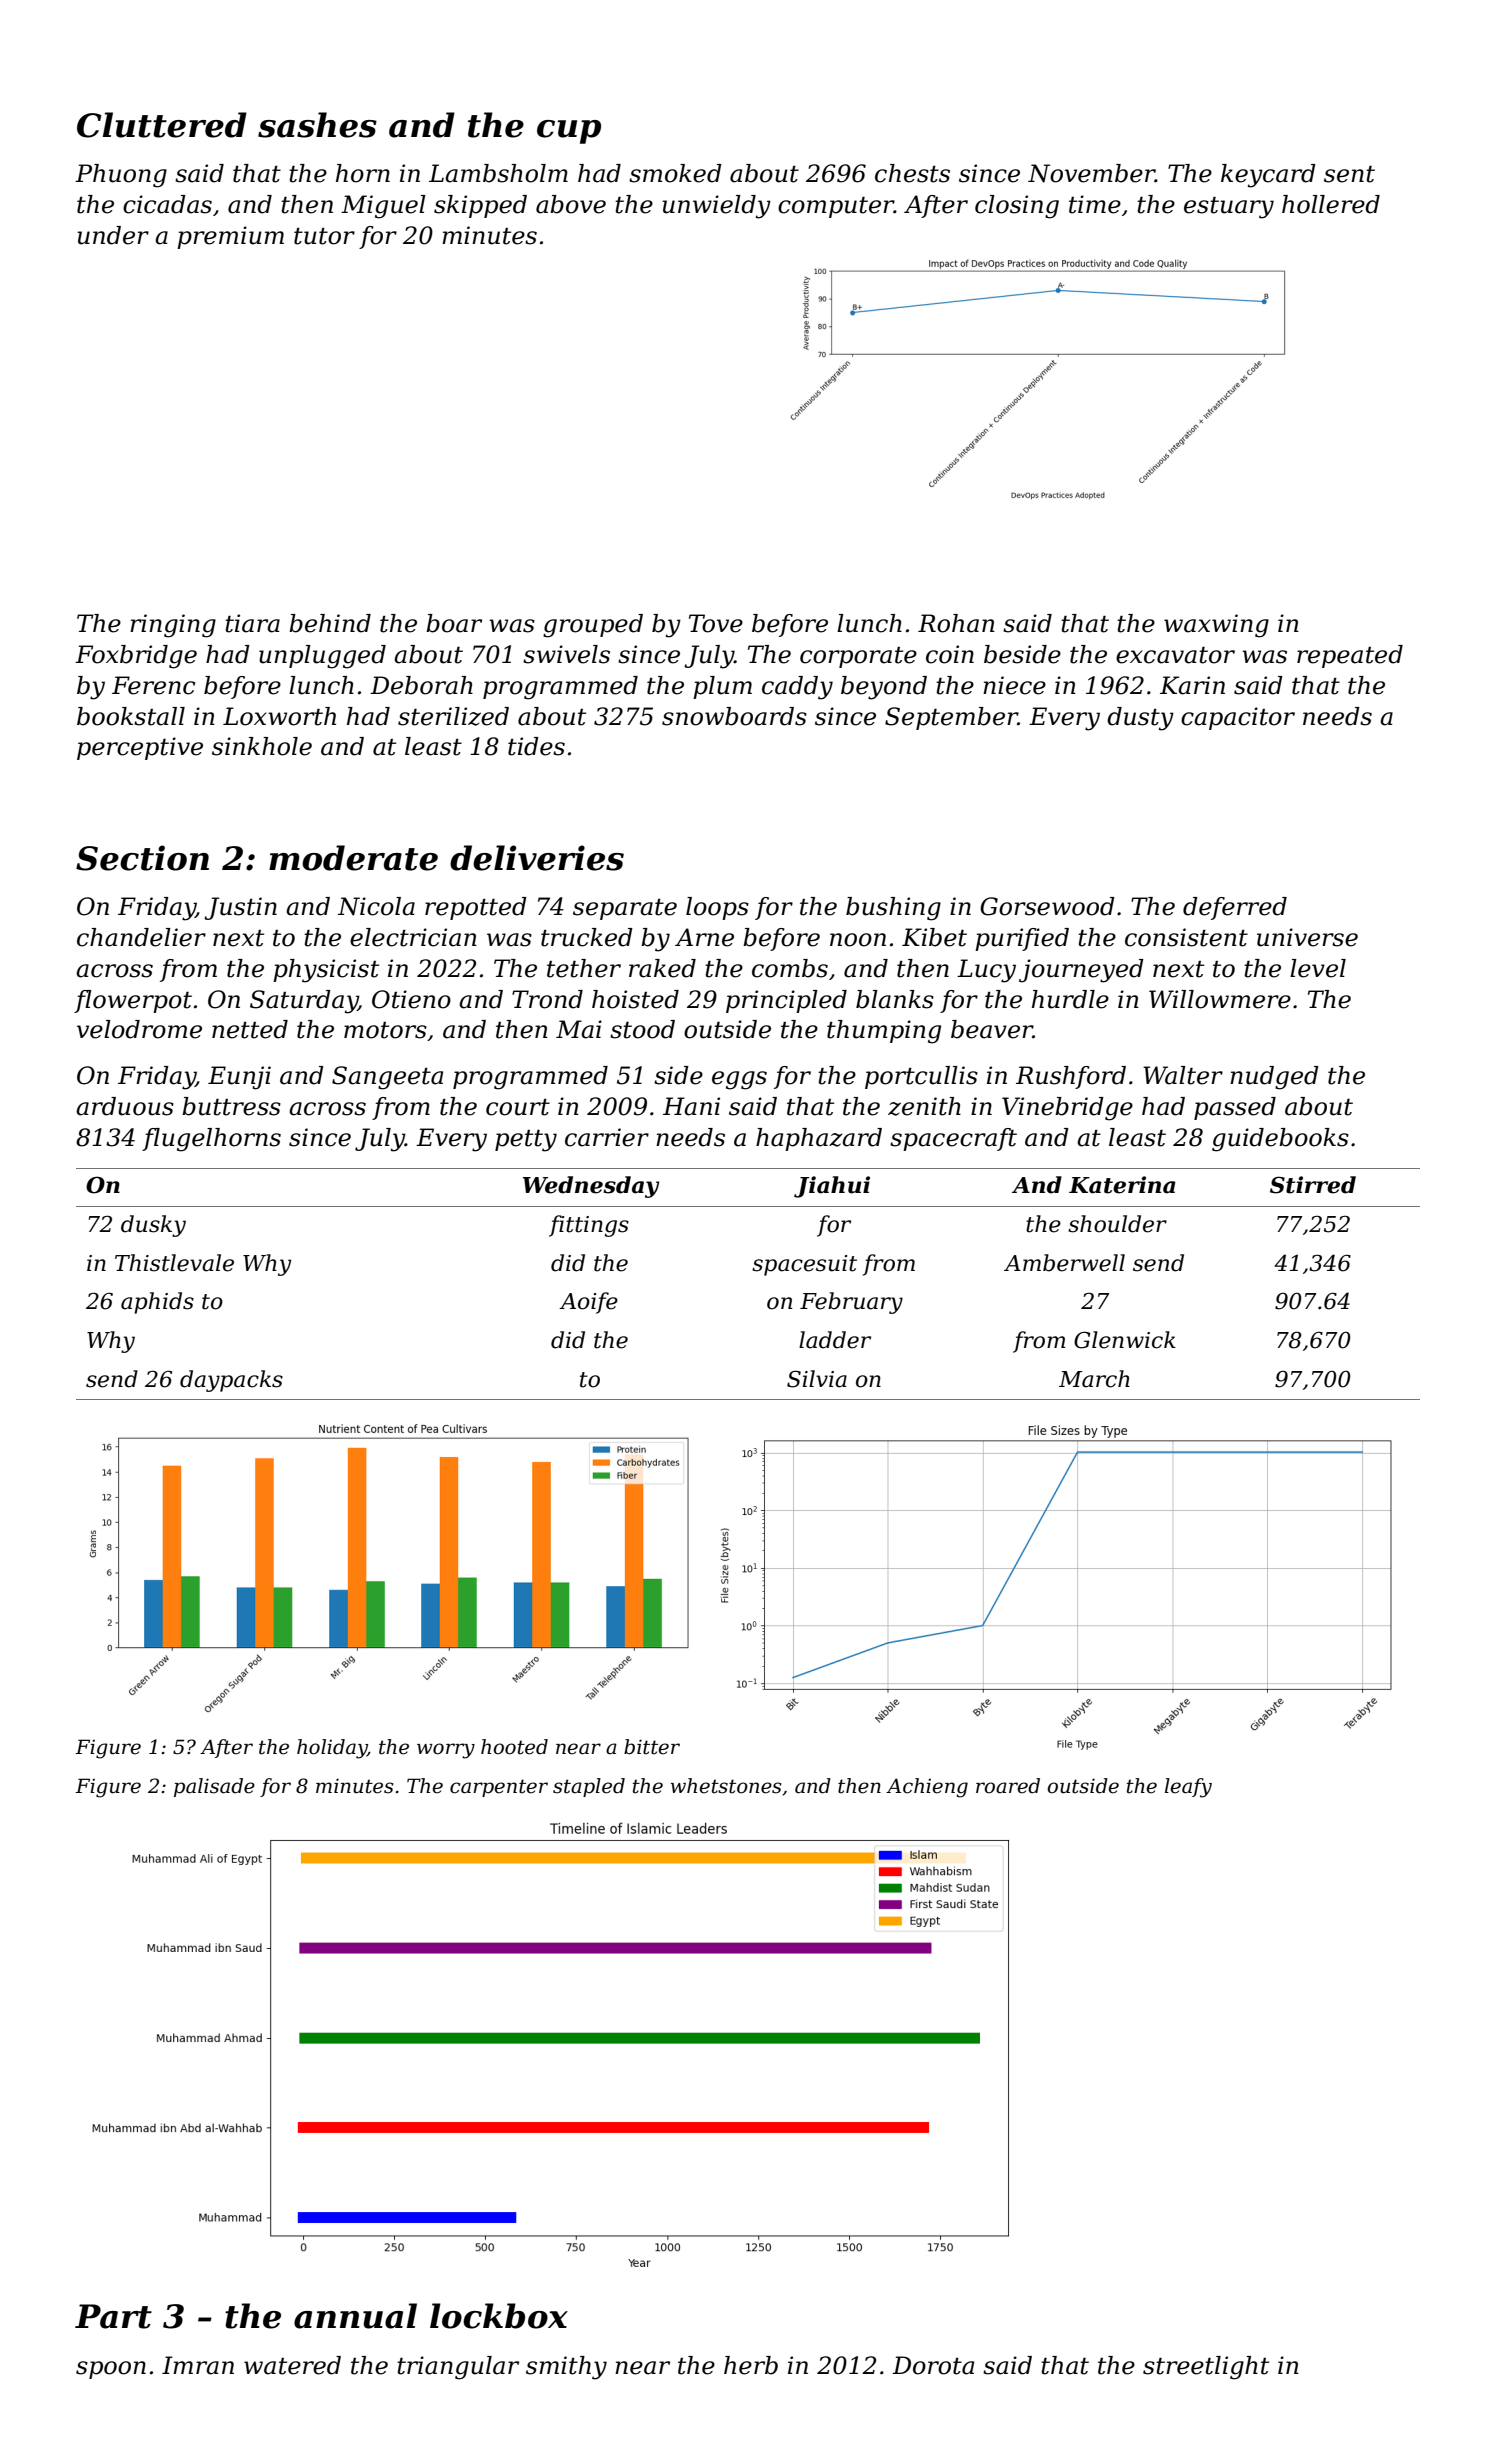  Describe the element at coordinates (113, 235) in the screenshot. I see `under` at that location.
